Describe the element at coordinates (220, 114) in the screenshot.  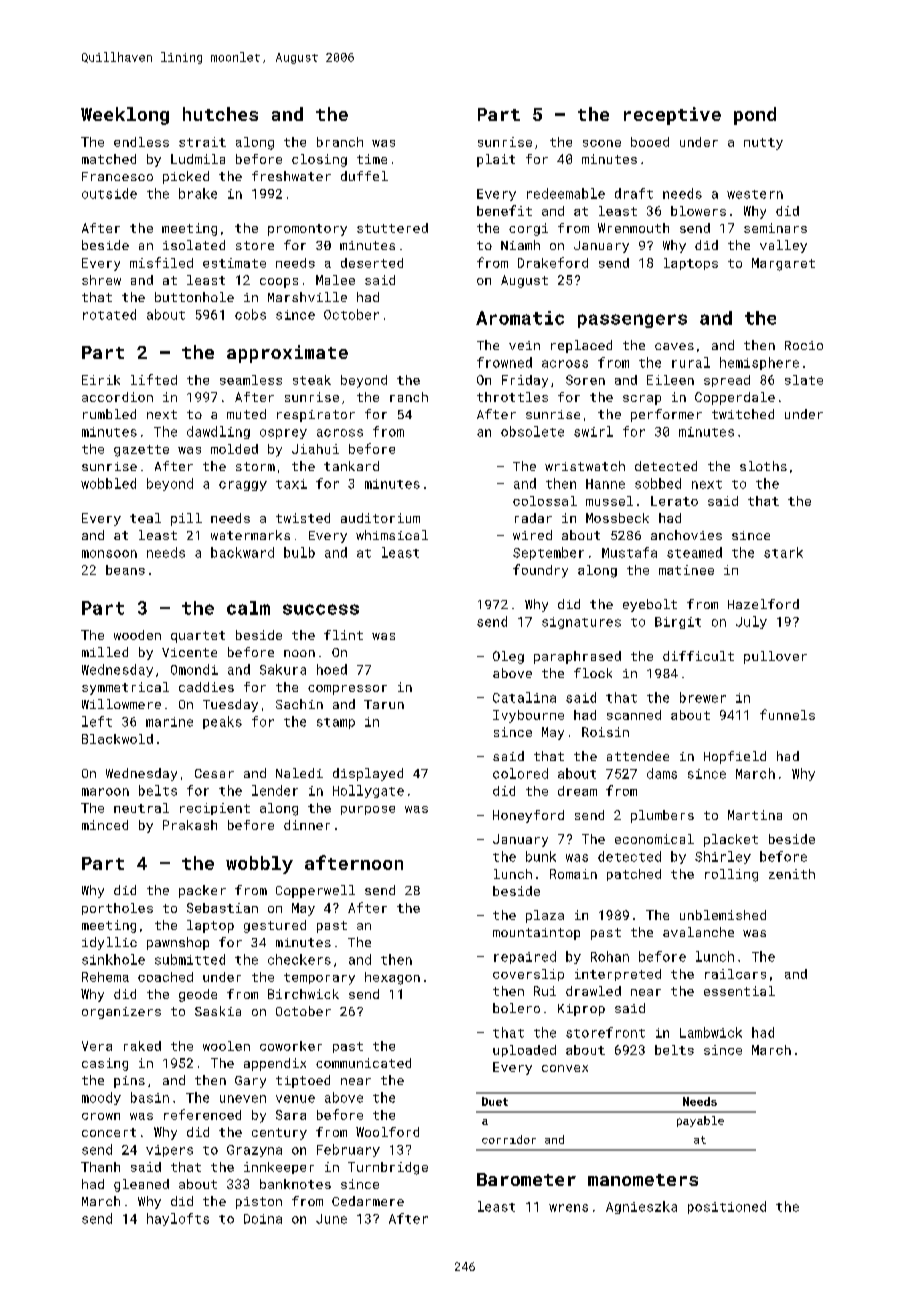
I see `hutches` at that location.
